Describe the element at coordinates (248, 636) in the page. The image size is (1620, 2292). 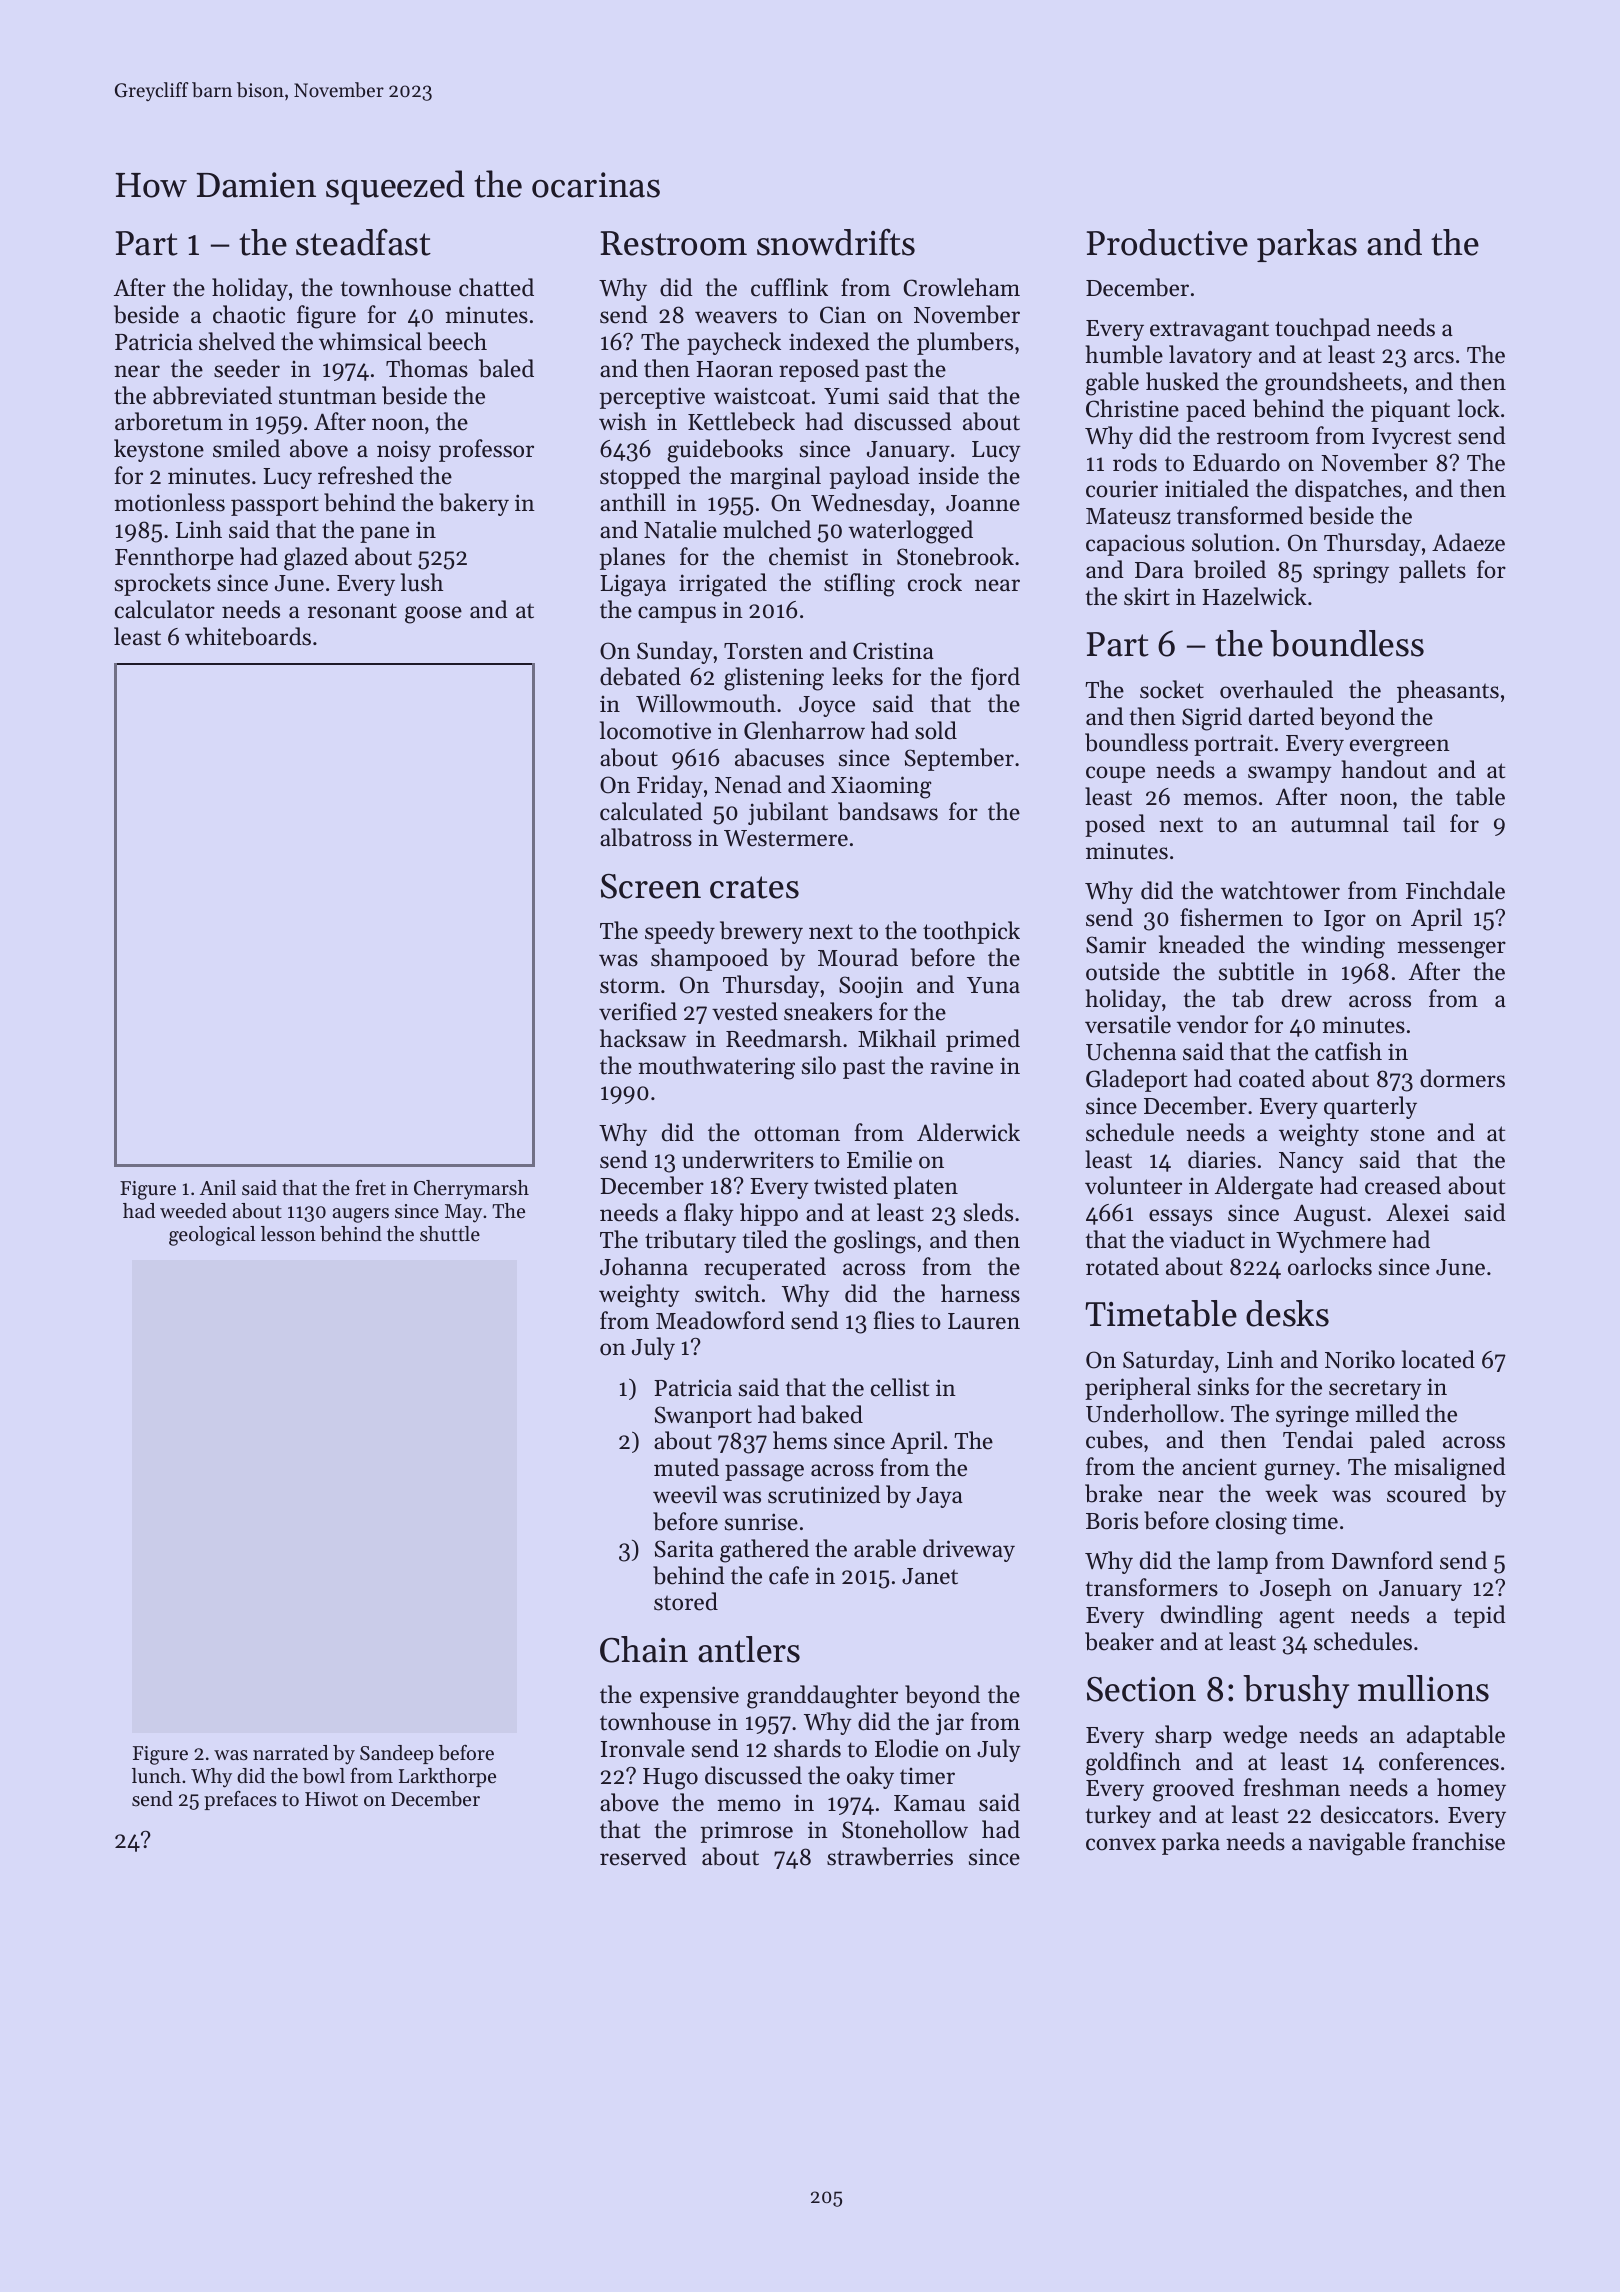
I see `whiteboards` at that location.
